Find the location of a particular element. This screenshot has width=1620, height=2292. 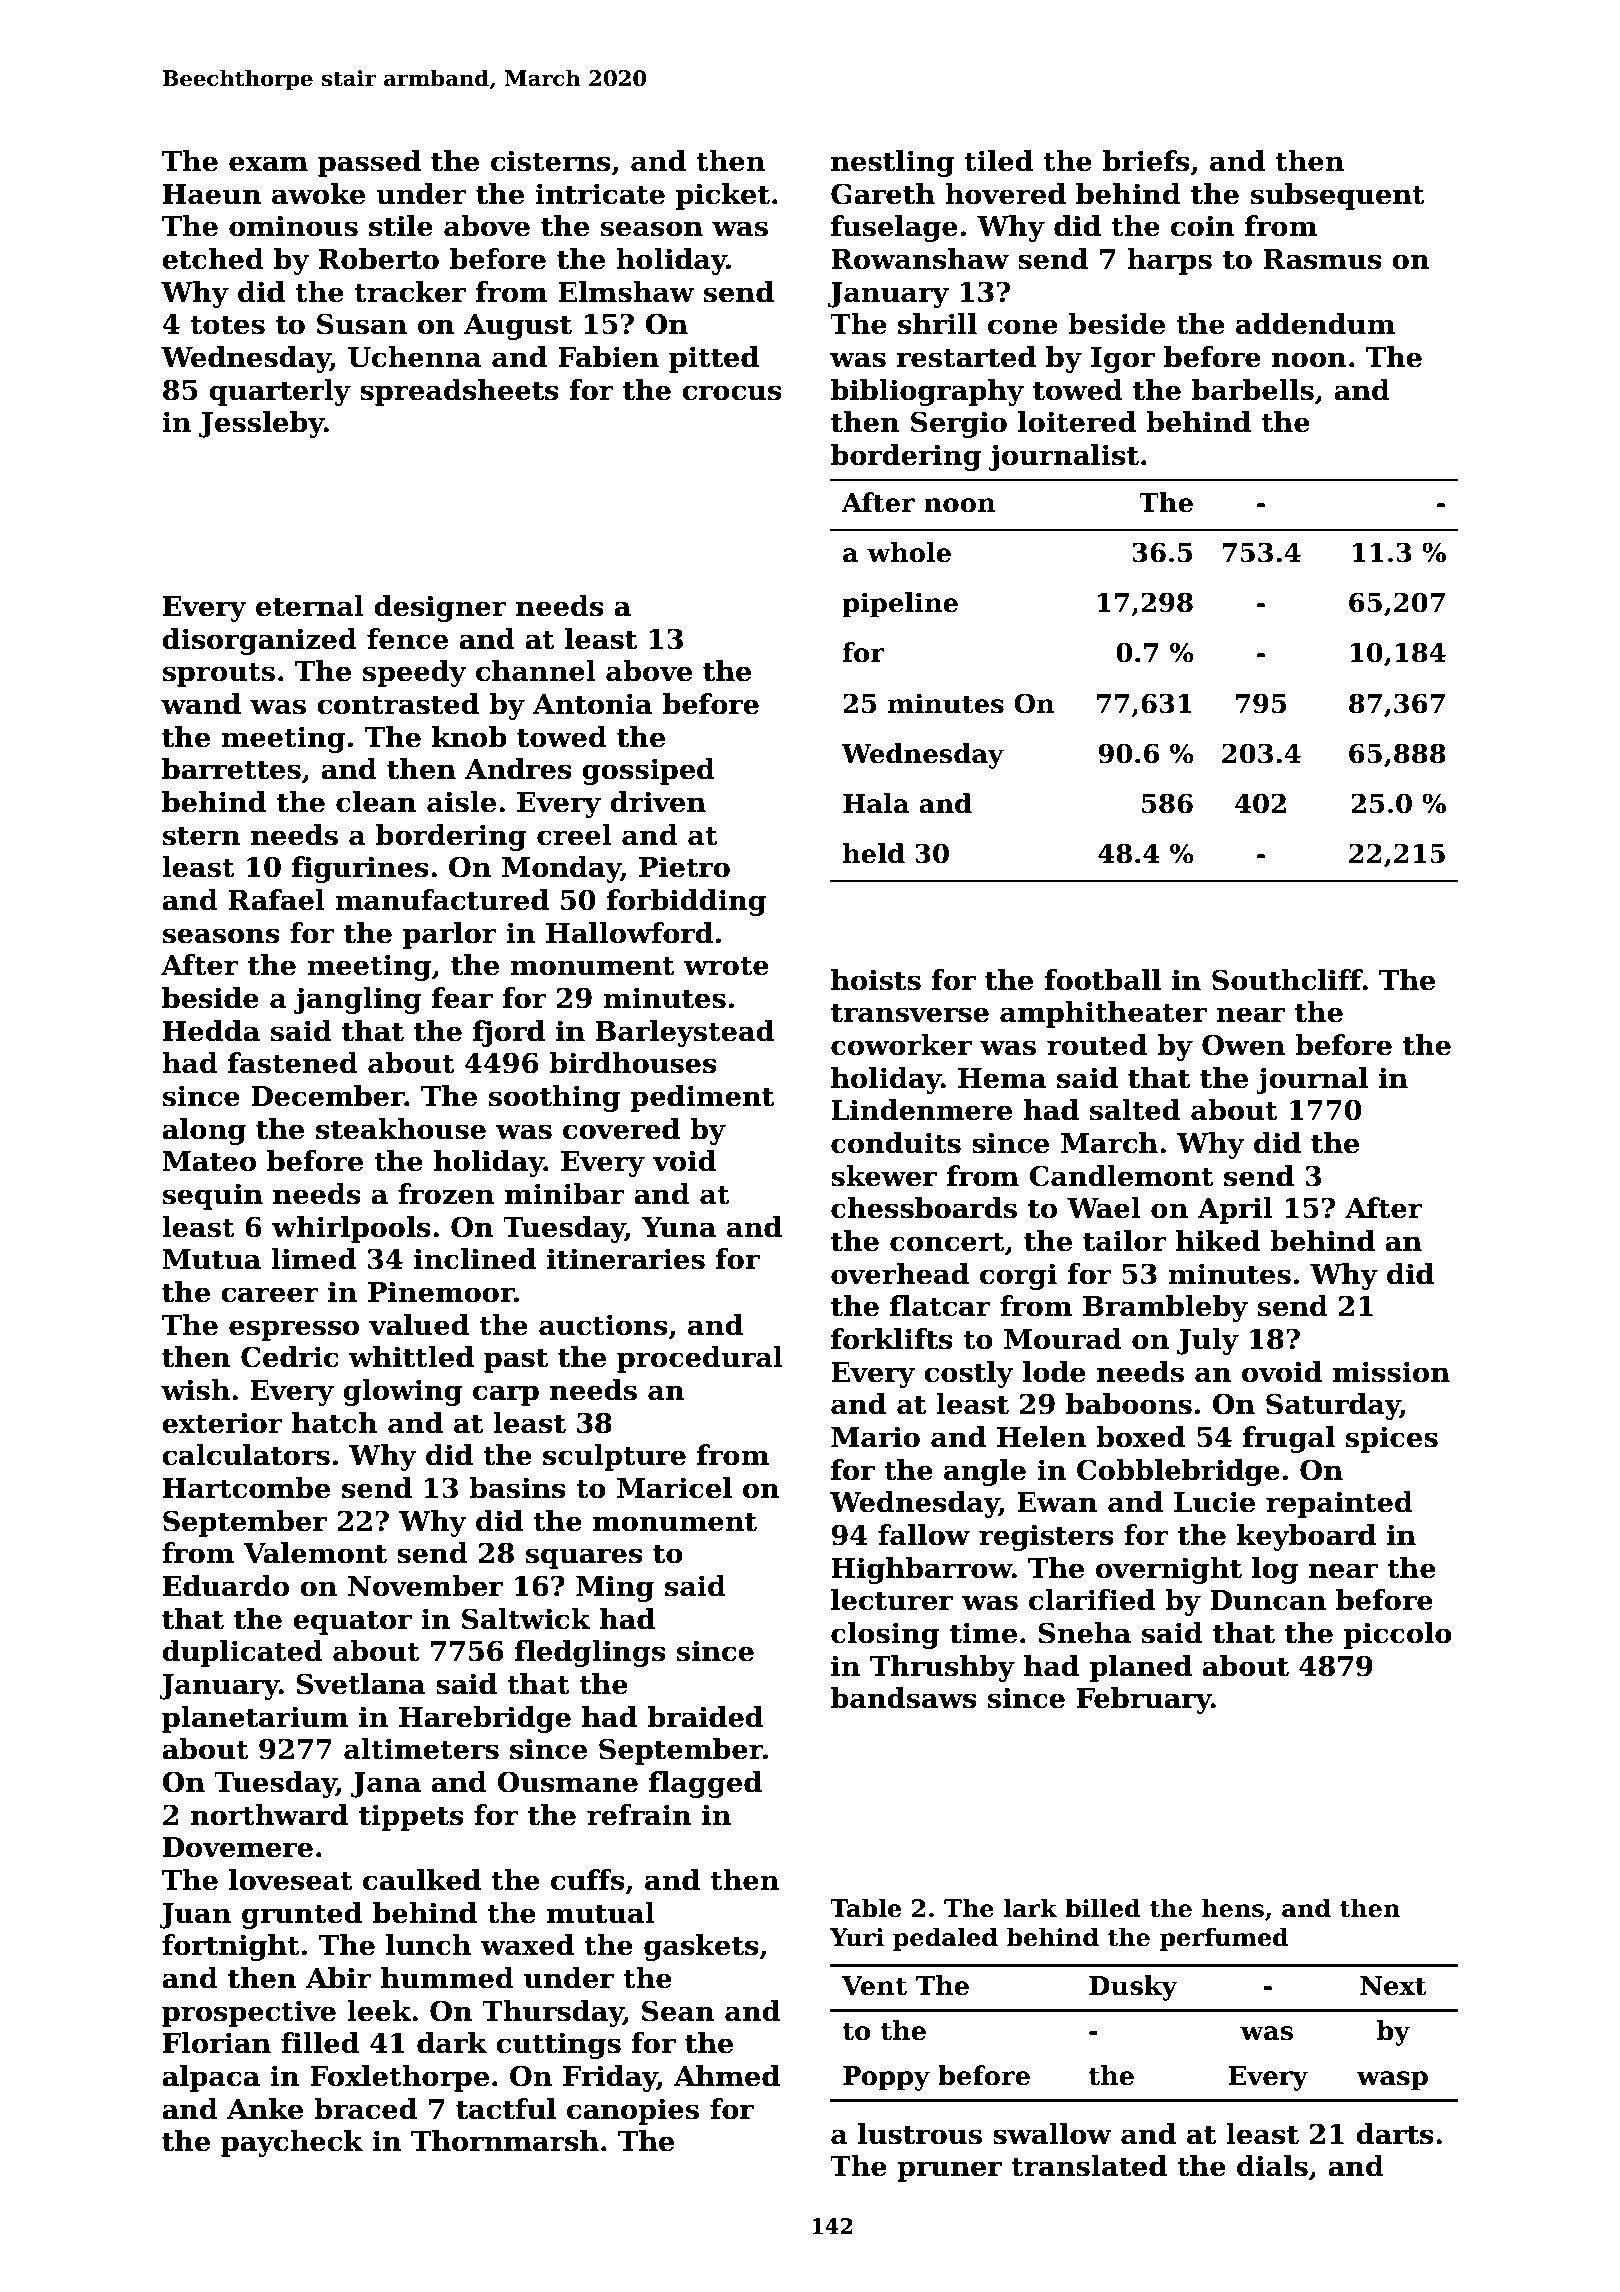

planed is located at coordinates (1141, 1668).
